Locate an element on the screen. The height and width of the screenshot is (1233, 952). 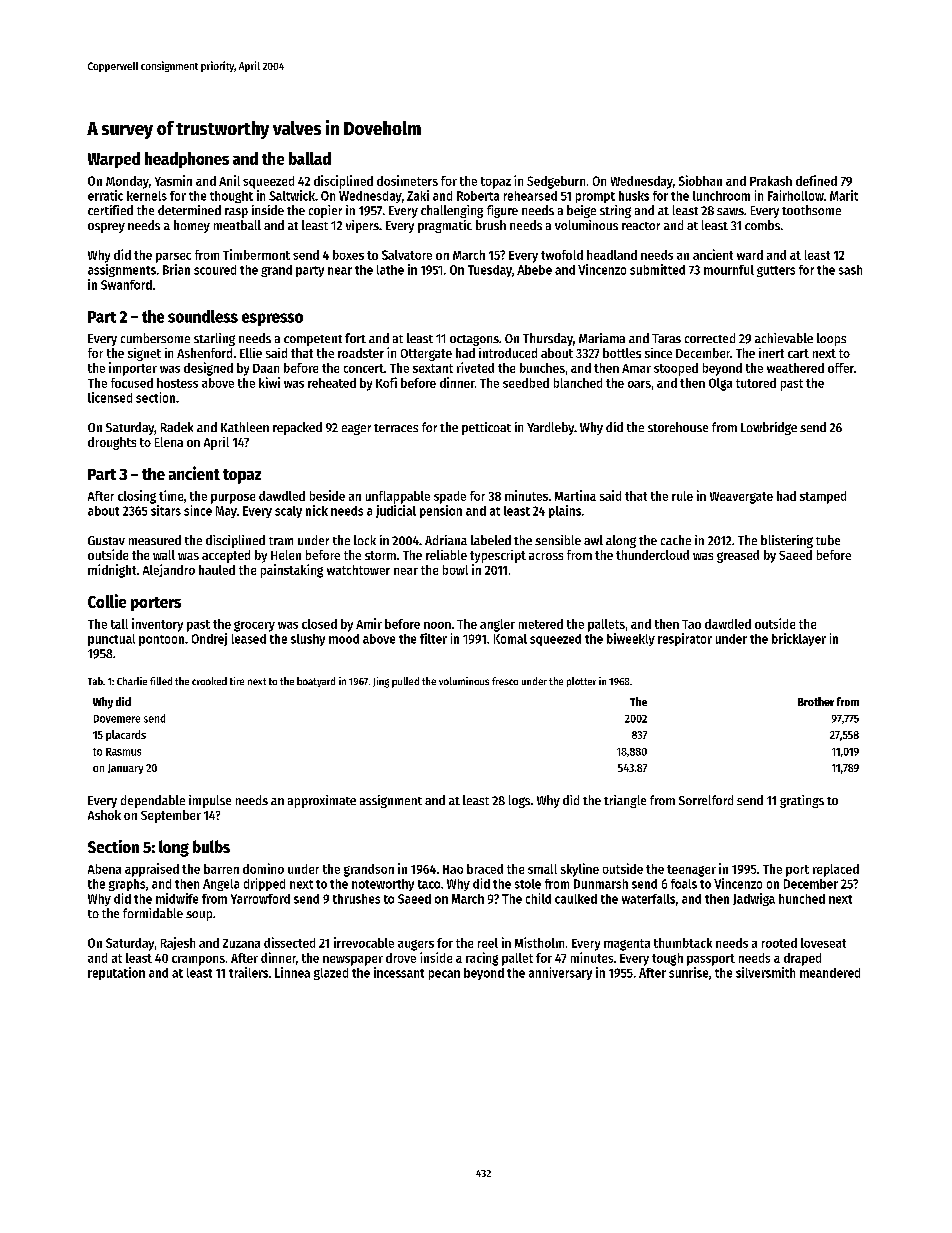
Abena is located at coordinates (104, 869).
